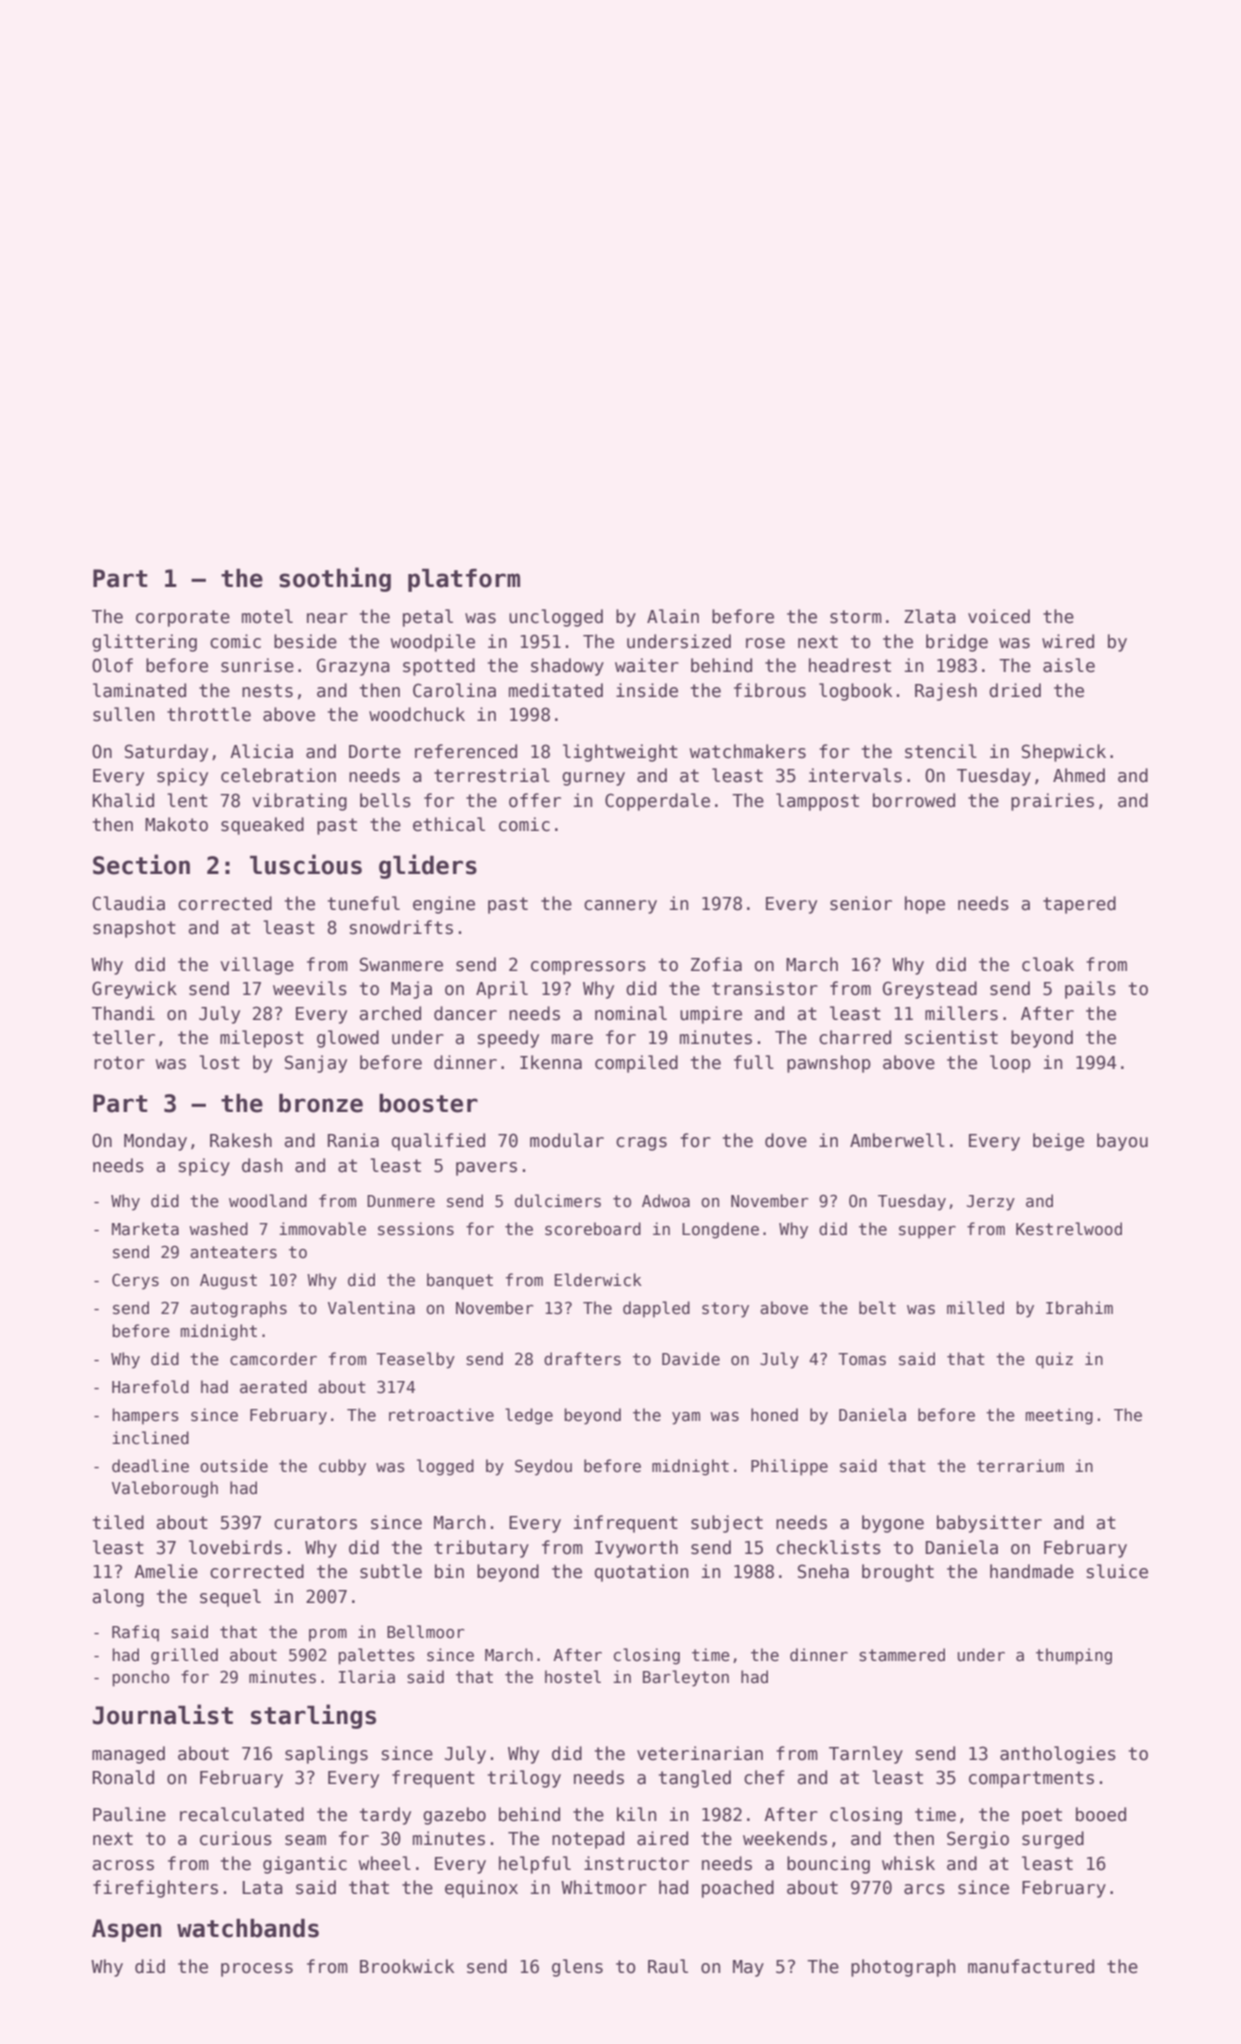 The image size is (1241, 2044). I want to click on soothing, so click(335, 579).
